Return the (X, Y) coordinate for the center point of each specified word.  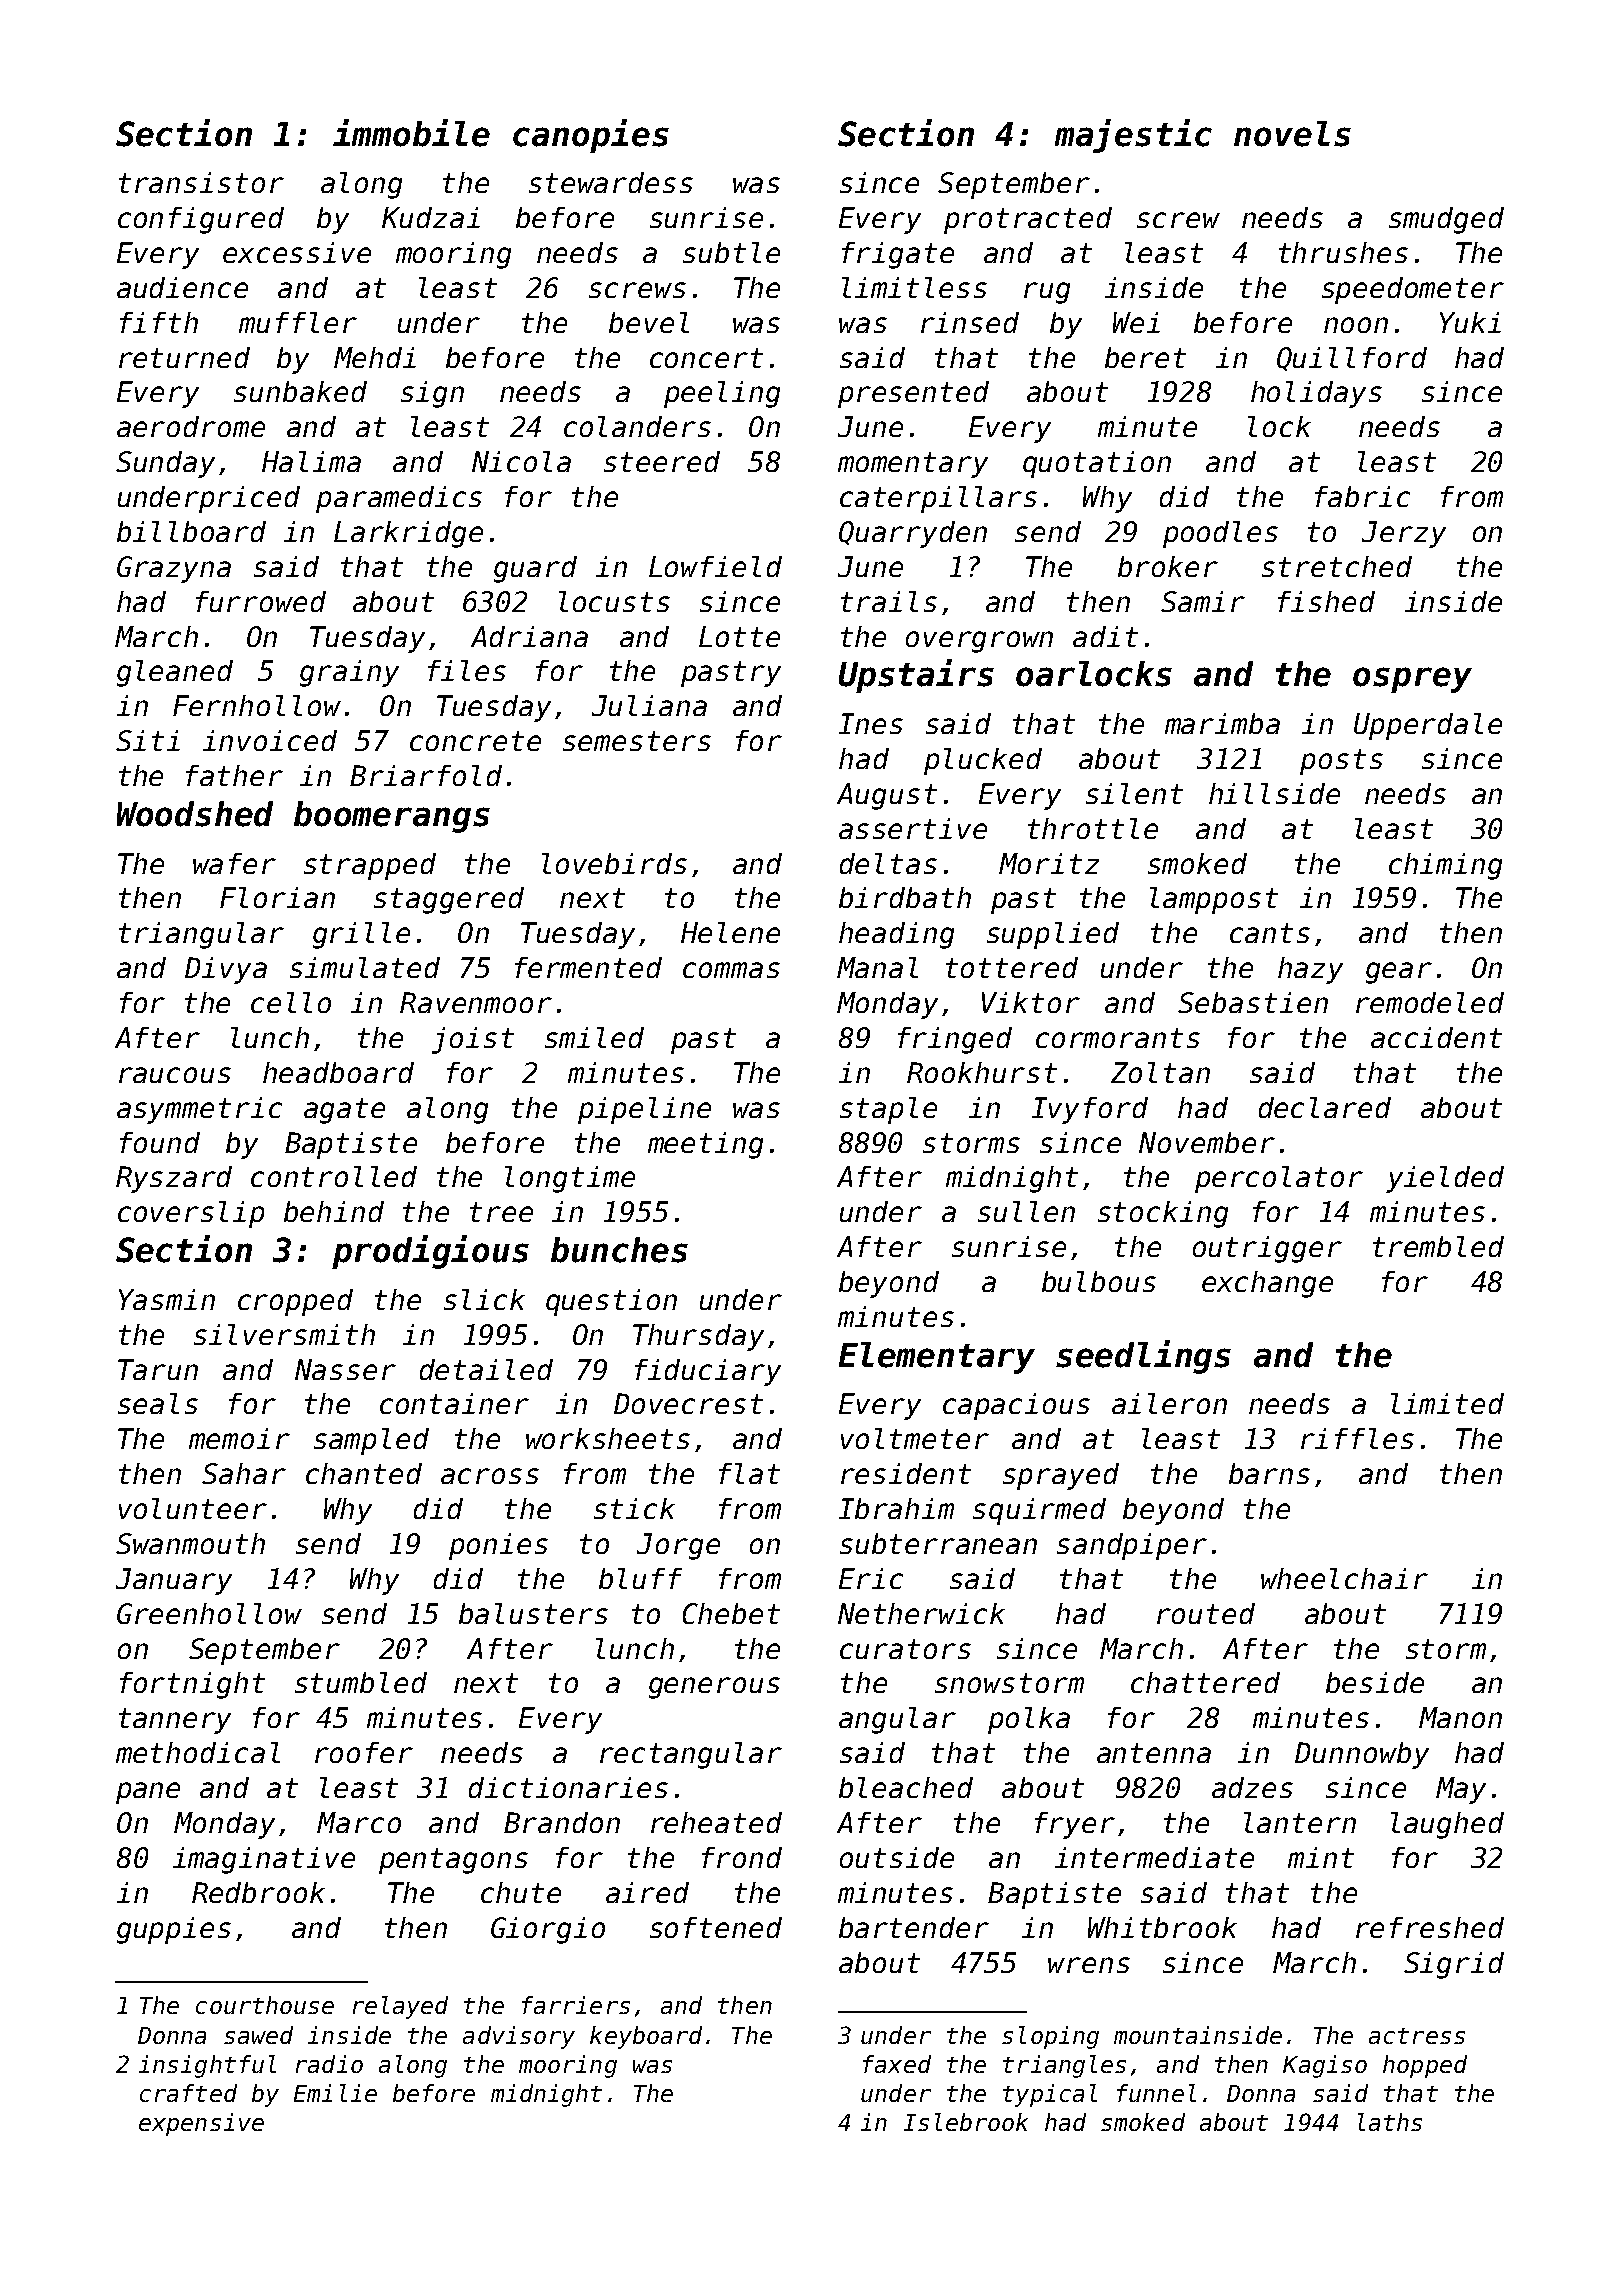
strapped (370, 866)
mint (1321, 1857)
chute (521, 1892)
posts (1341, 762)
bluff (640, 1578)
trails (889, 601)
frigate (898, 255)
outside (897, 1857)
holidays (1316, 394)
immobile (411, 133)
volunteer (193, 1508)
